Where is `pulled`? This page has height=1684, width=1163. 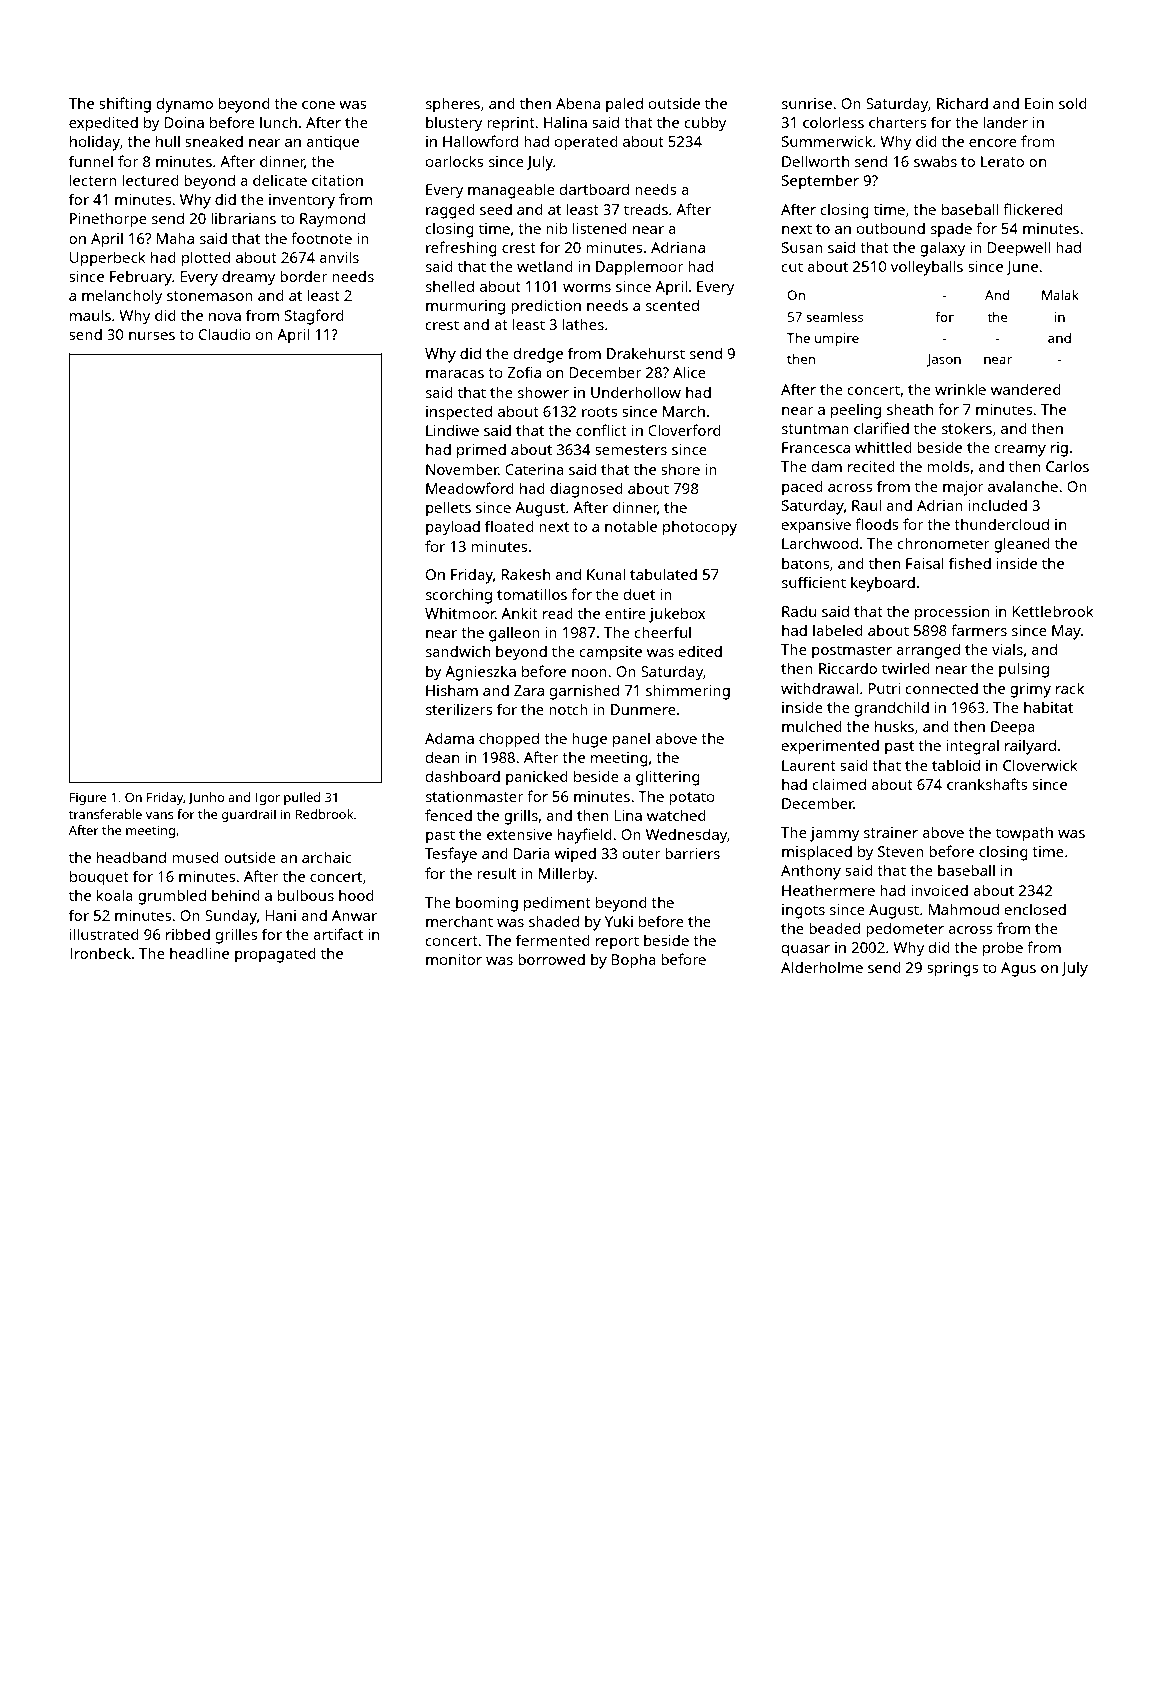
pulled is located at coordinates (302, 798).
